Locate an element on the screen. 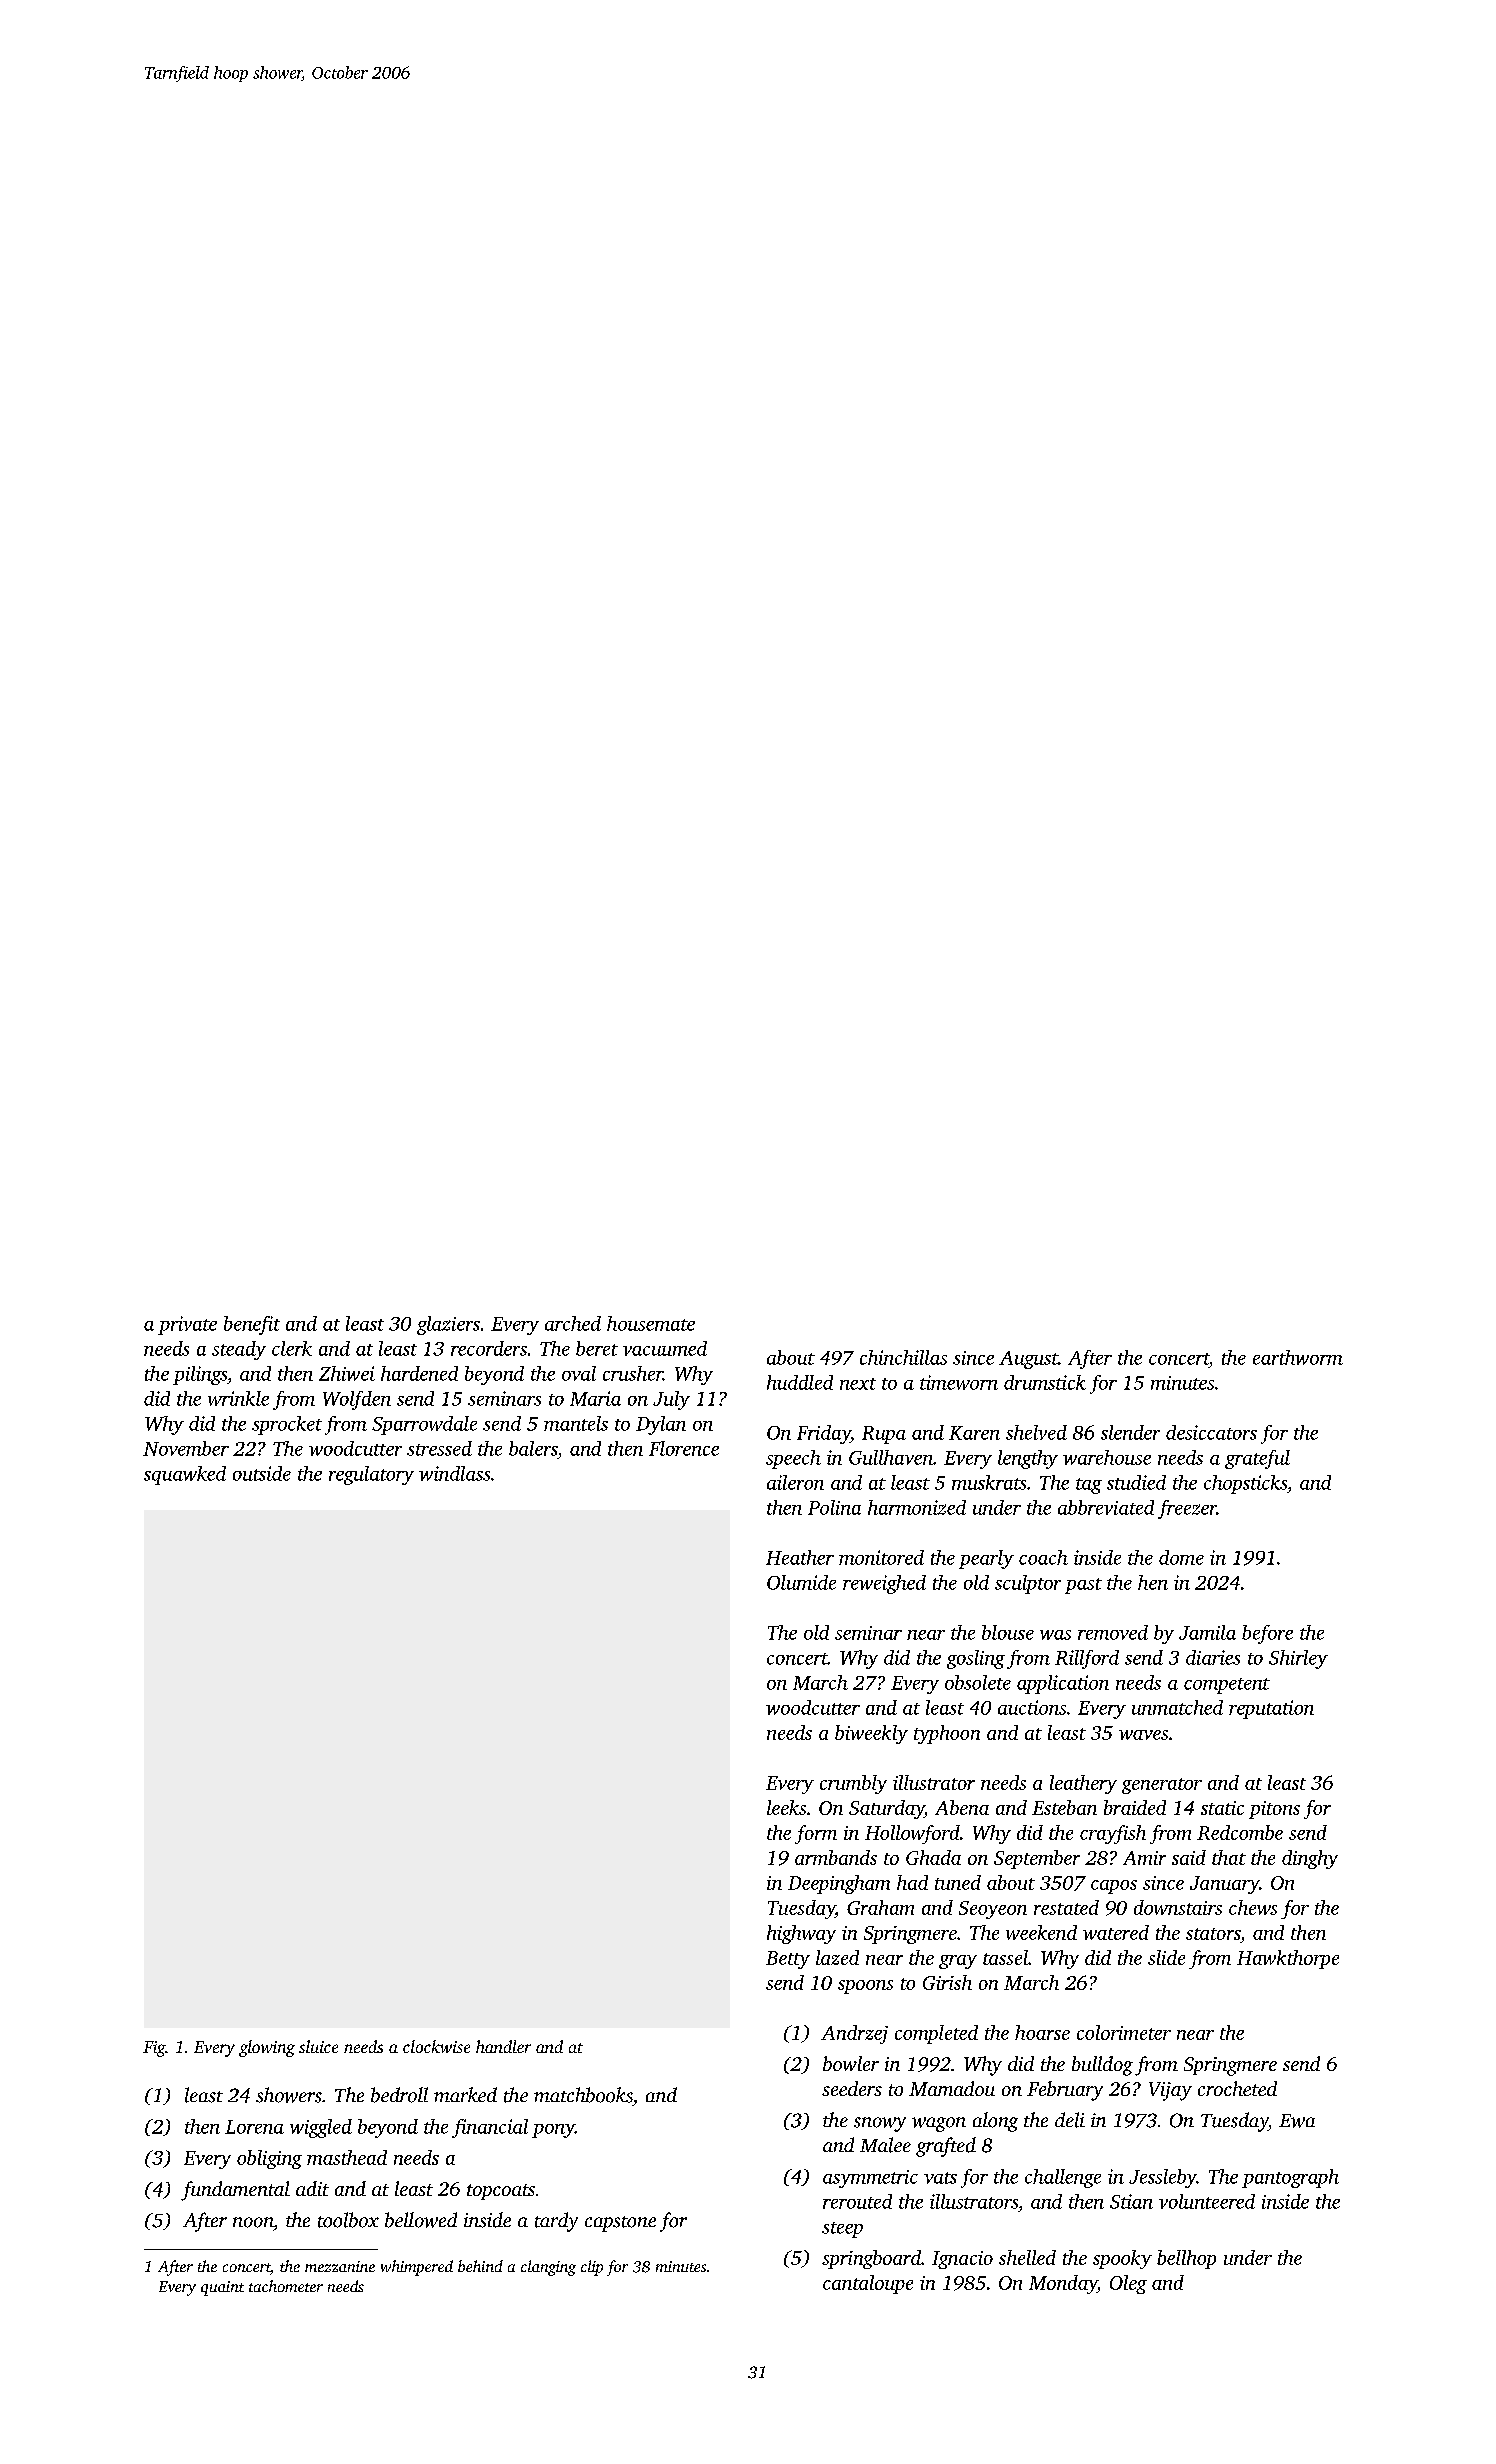 Image resolution: width=1496 pixels, height=2464 pixels. static is located at coordinates (1222, 1808).
